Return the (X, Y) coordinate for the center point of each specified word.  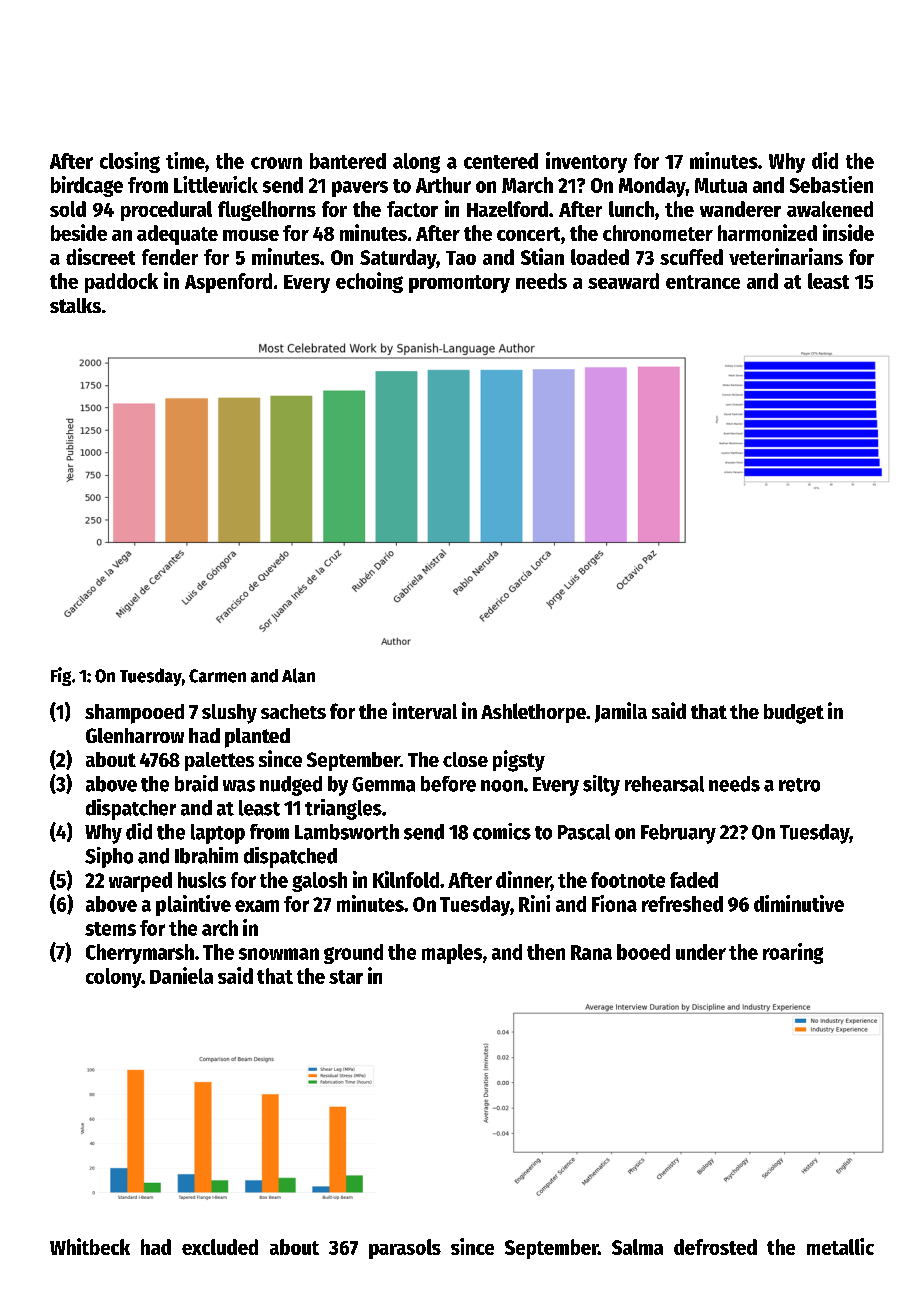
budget (794, 714)
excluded (220, 1247)
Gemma (383, 784)
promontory (459, 284)
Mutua (721, 185)
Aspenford (228, 283)
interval (424, 710)
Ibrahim (206, 855)
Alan (298, 675)
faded (694, 880)
